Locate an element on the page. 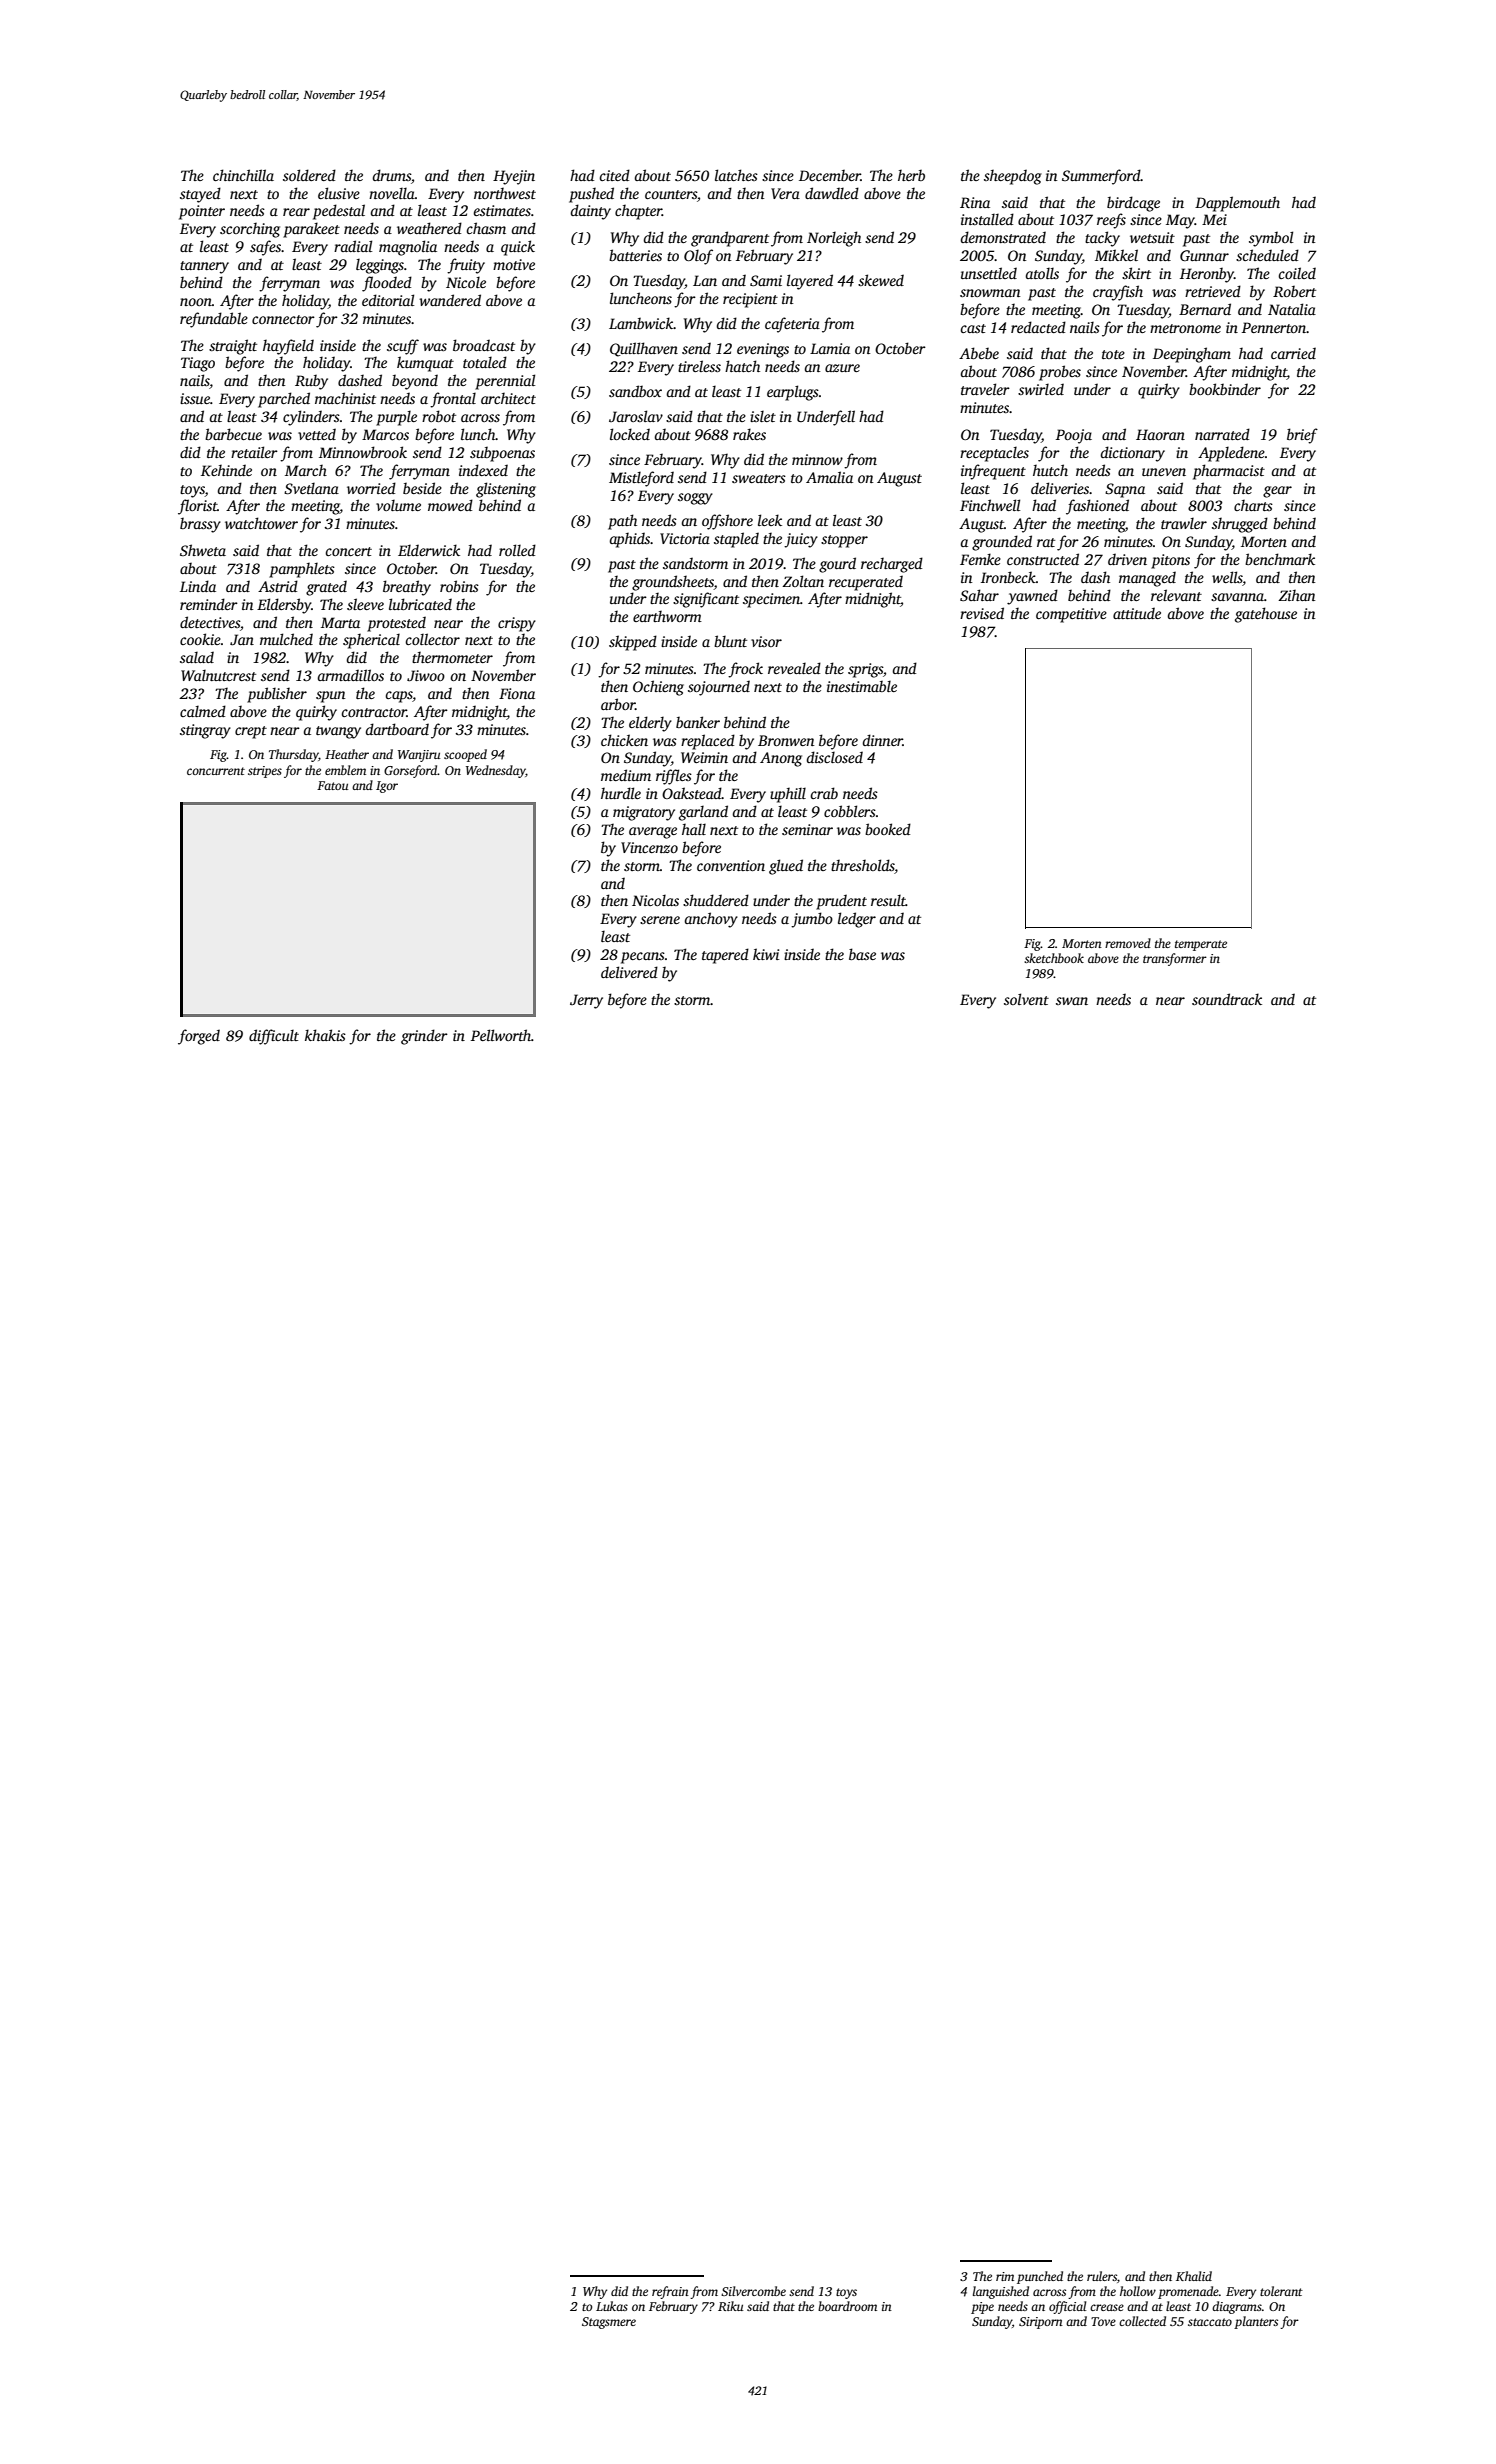 This page has height=2464, width=1496. Summerford is located at coordinates (1101, 177).
